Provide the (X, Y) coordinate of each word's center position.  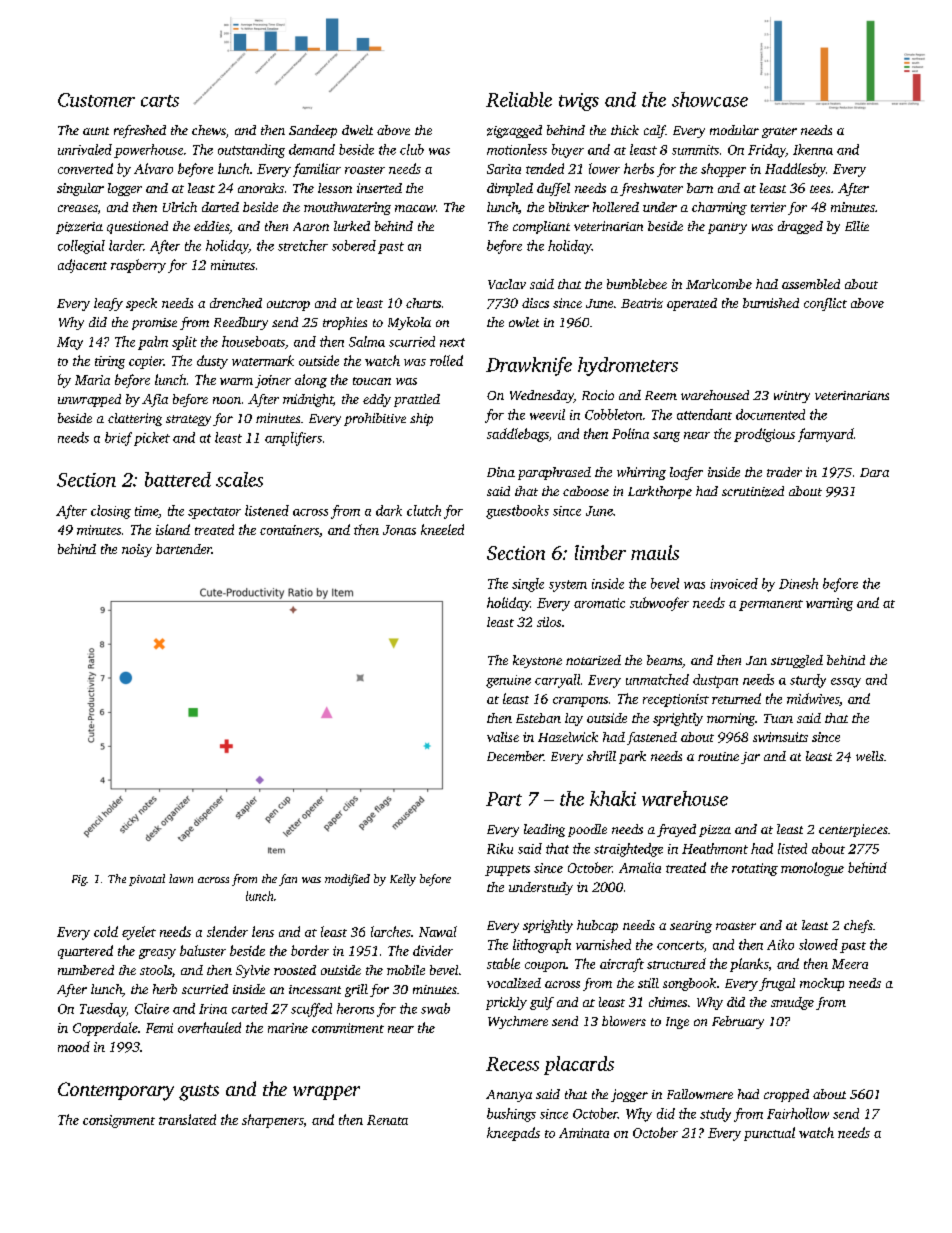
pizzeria (79, 228)
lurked (352, 226)
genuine (508, 681)
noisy (137, 550)
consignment (119, 1121)
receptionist (676, 700)
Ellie (857, 226)
